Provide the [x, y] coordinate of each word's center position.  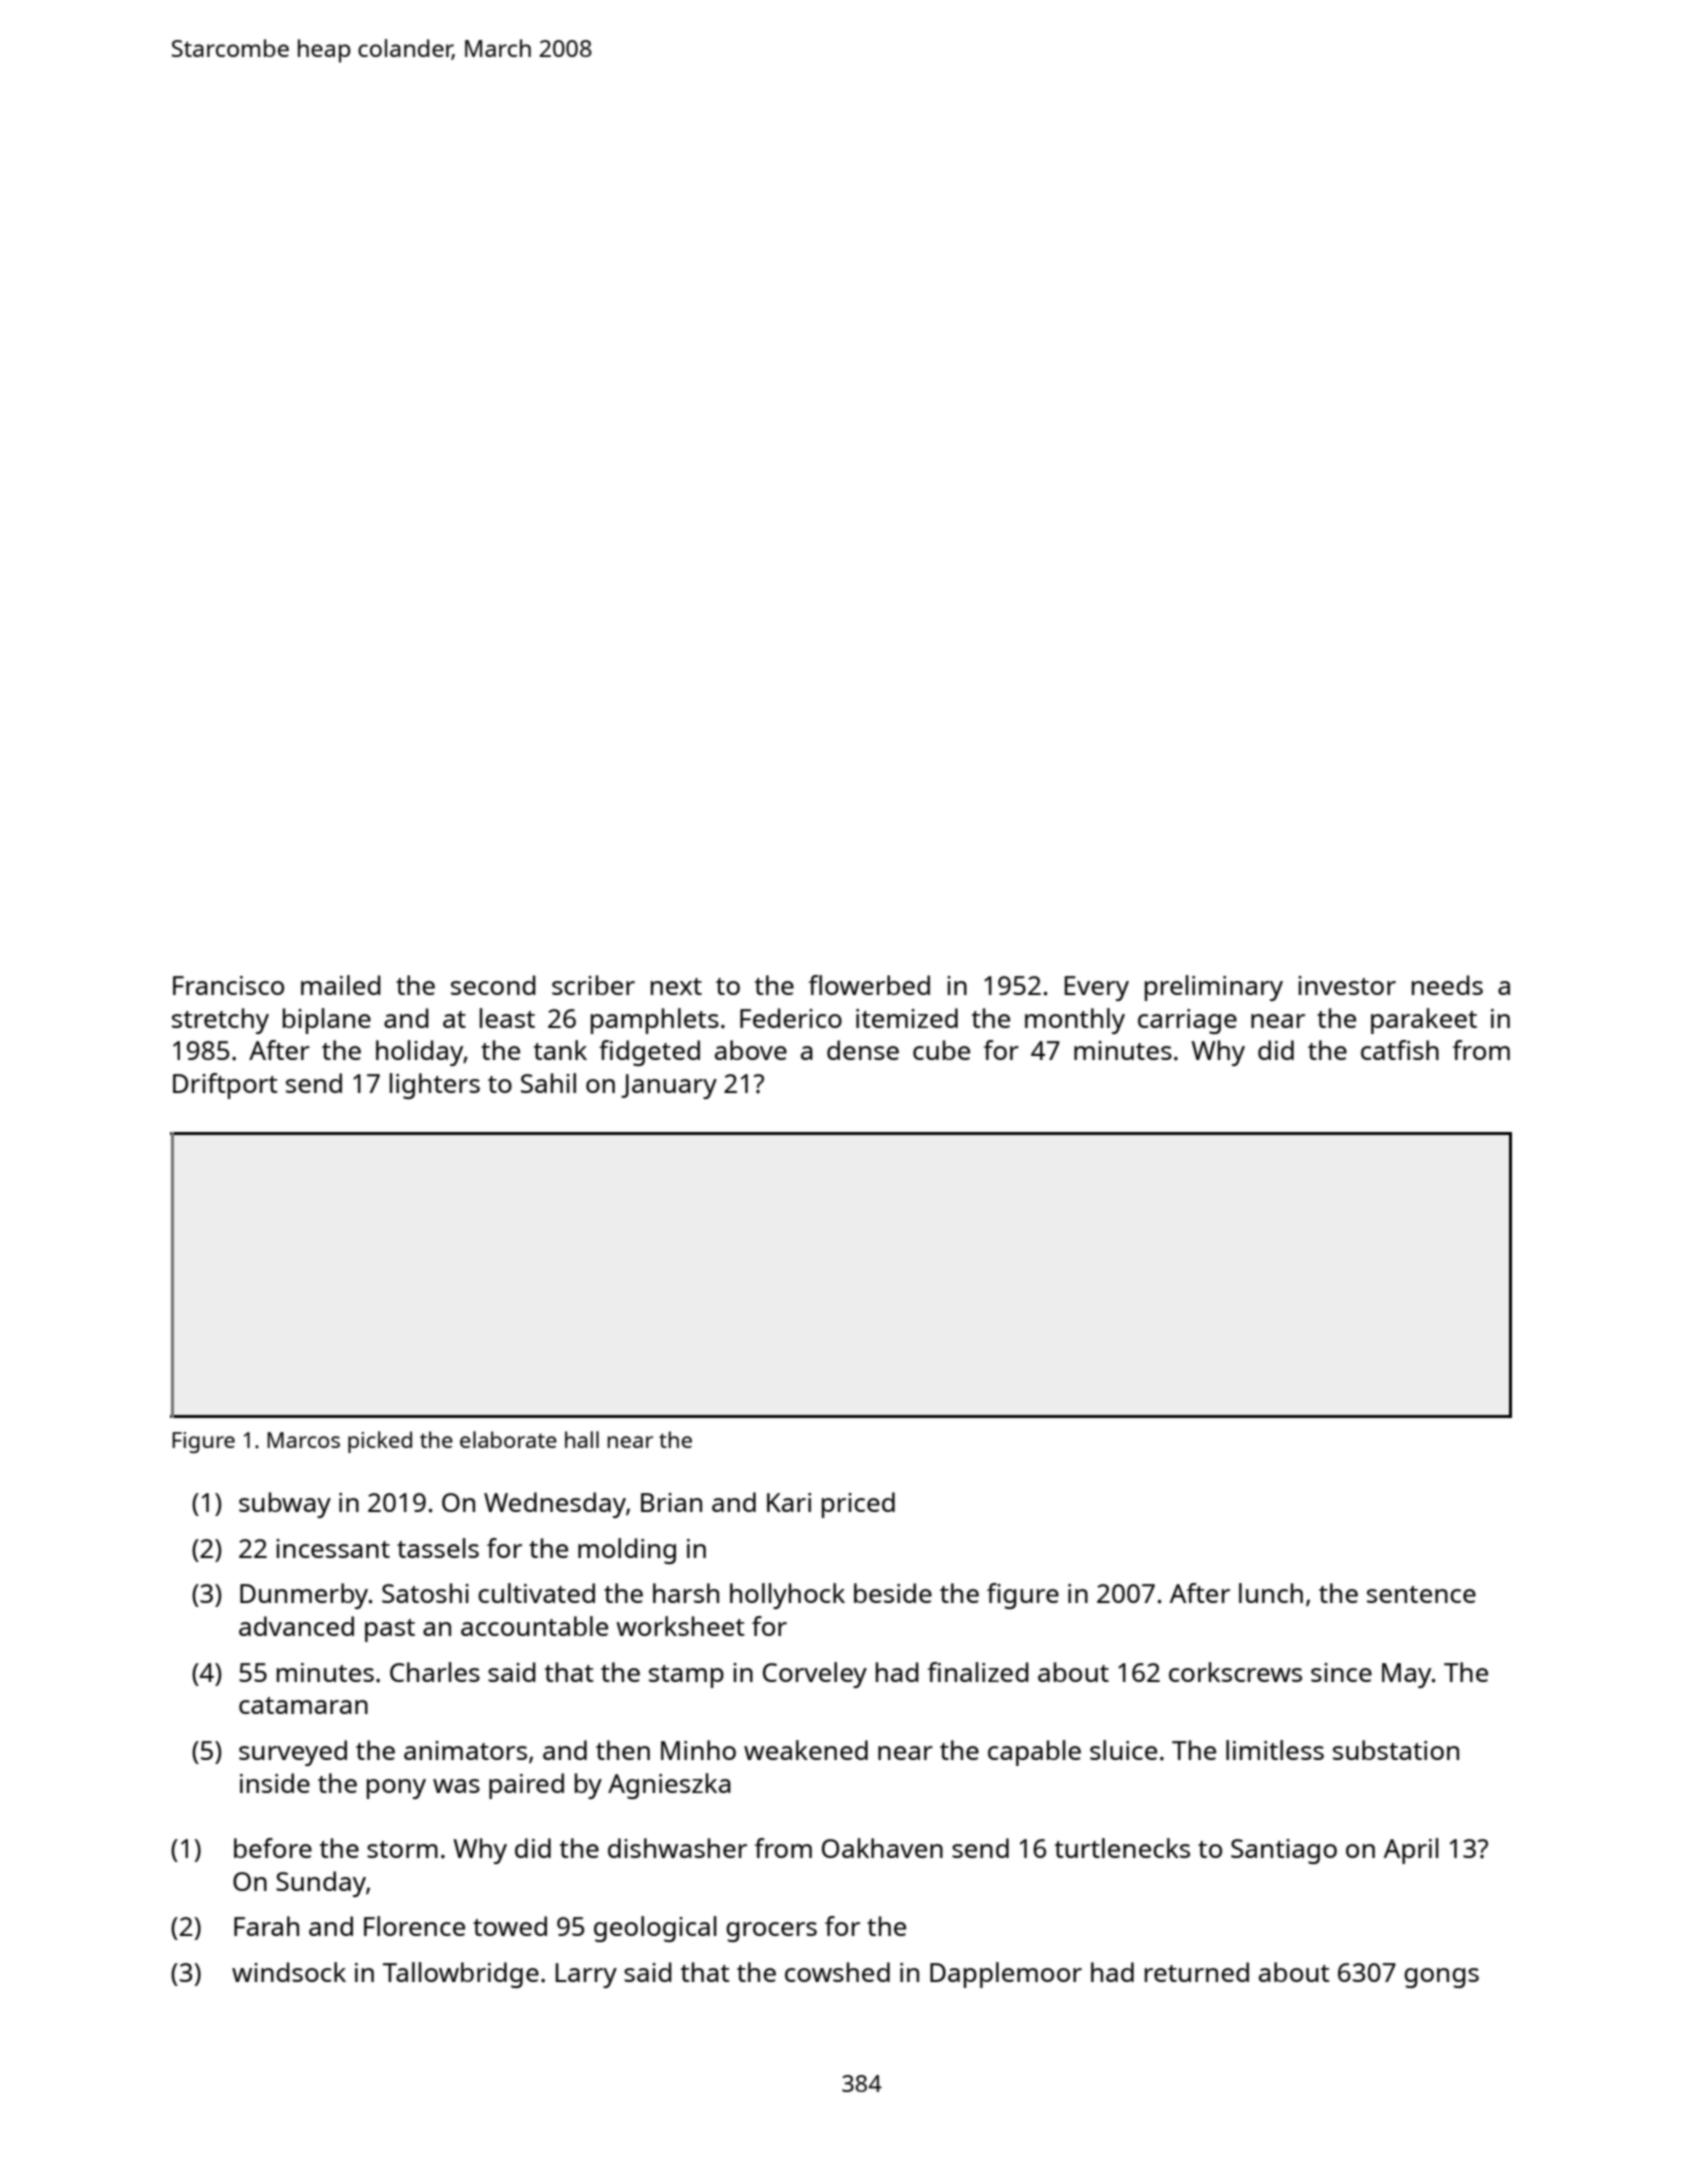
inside [275, 1783]
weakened [806, 1750]
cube [941, 1050]
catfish [1400, 1050]
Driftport [225, 1086]
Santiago [1284, 1851]
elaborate [508, 1439]
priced [858, 1505]
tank [560, 1050]
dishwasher [677, 1848]
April [1411, 1851]
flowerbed [869, 985]
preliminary [1214, 988]
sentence [1421, 1594]
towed [510, 1926]
